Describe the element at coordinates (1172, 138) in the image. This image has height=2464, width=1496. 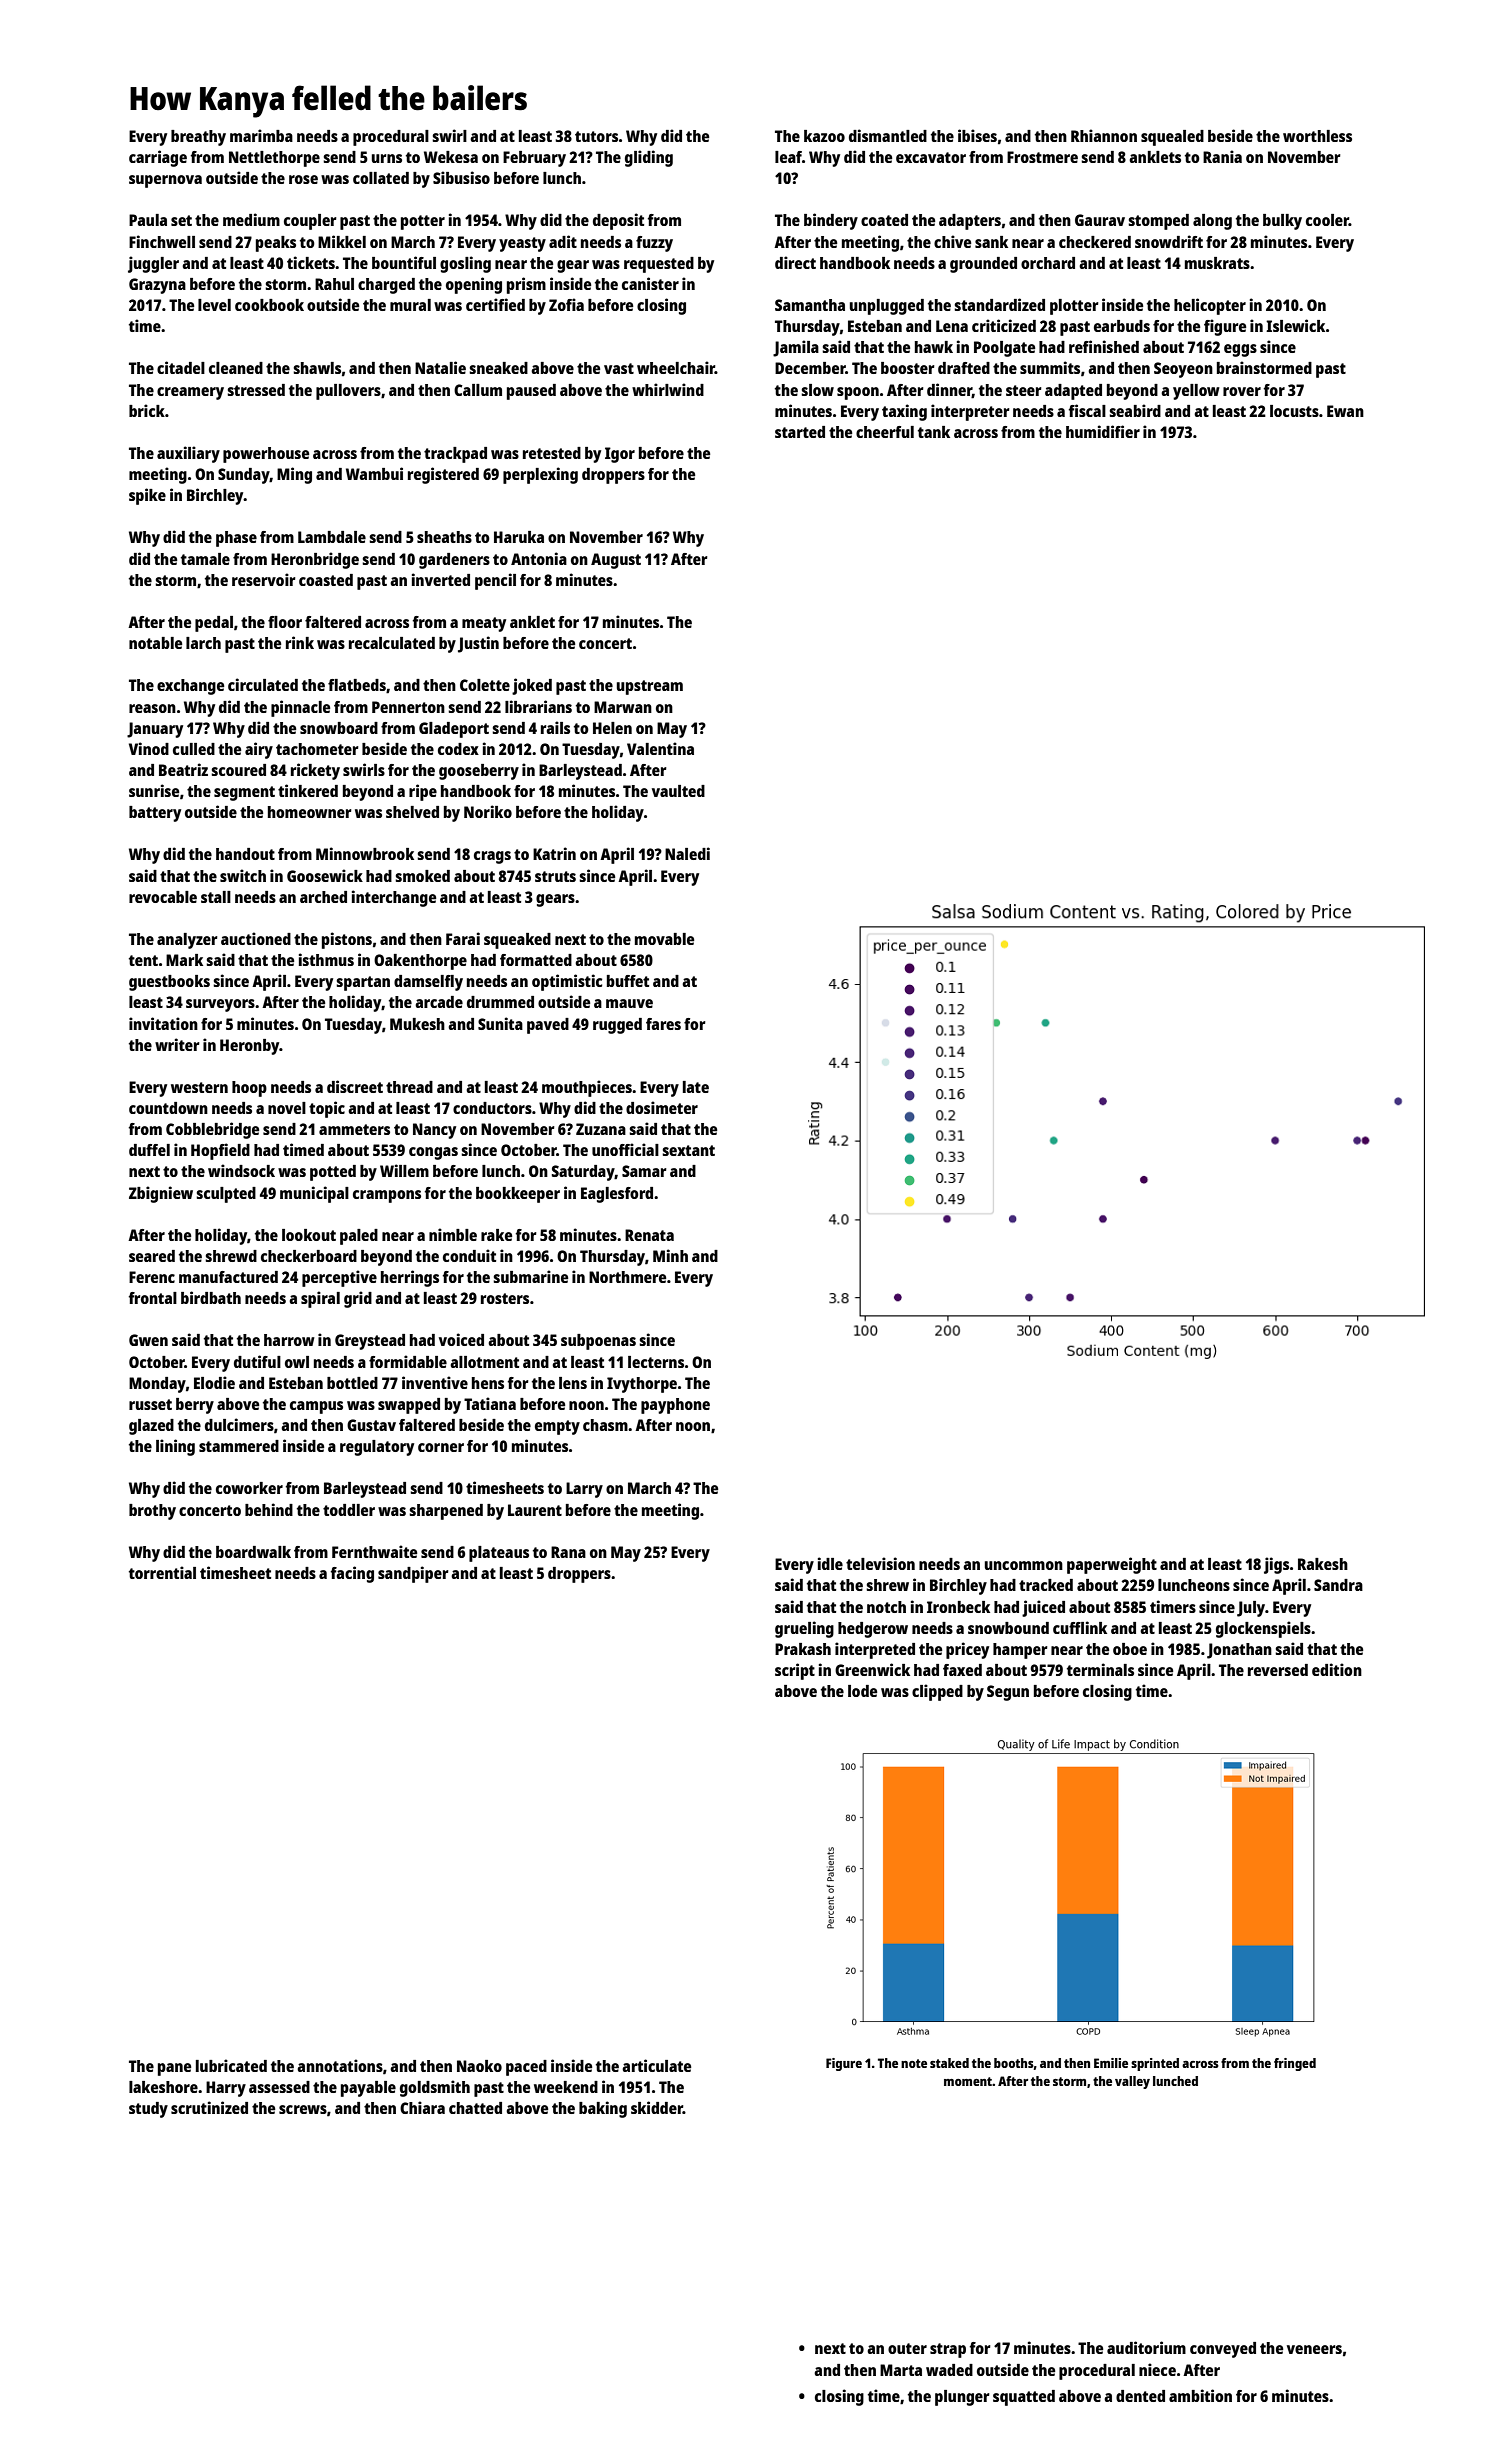
I see `squealed` at that location.
